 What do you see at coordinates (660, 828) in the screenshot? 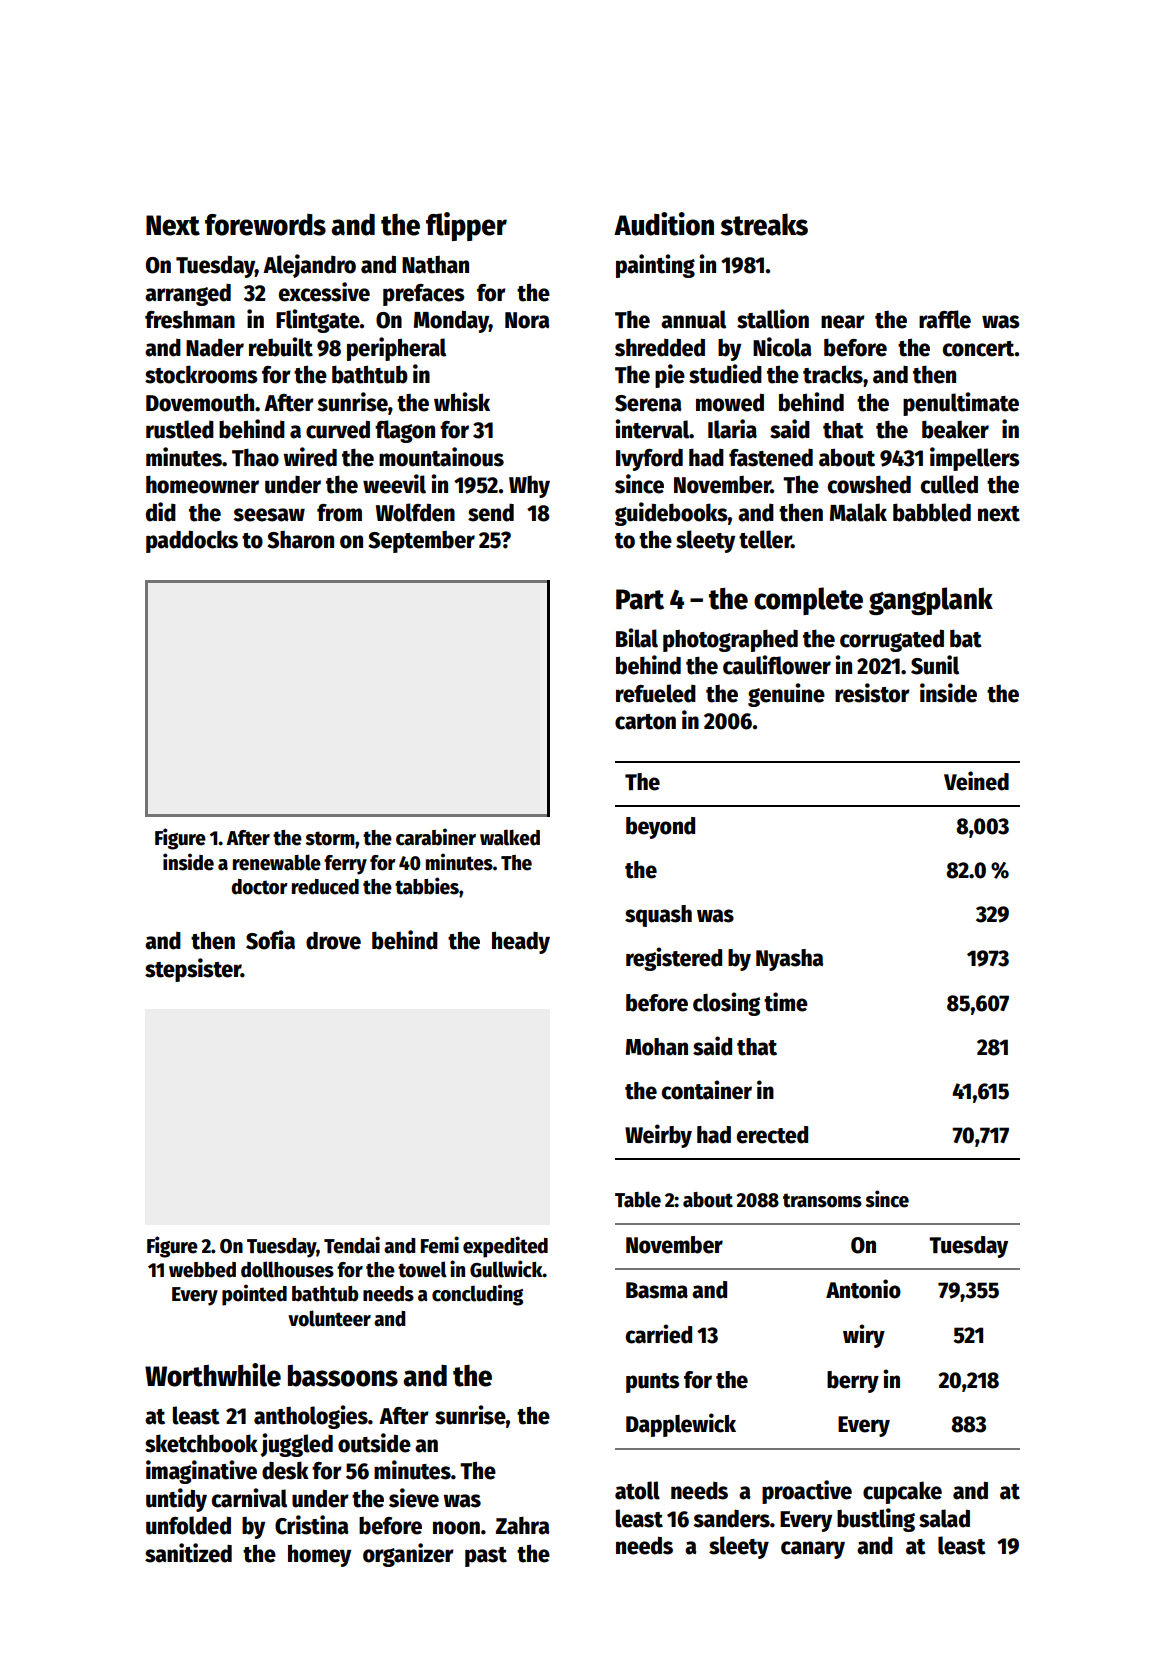
I see `beyond` at bounding box center [660, 828].
